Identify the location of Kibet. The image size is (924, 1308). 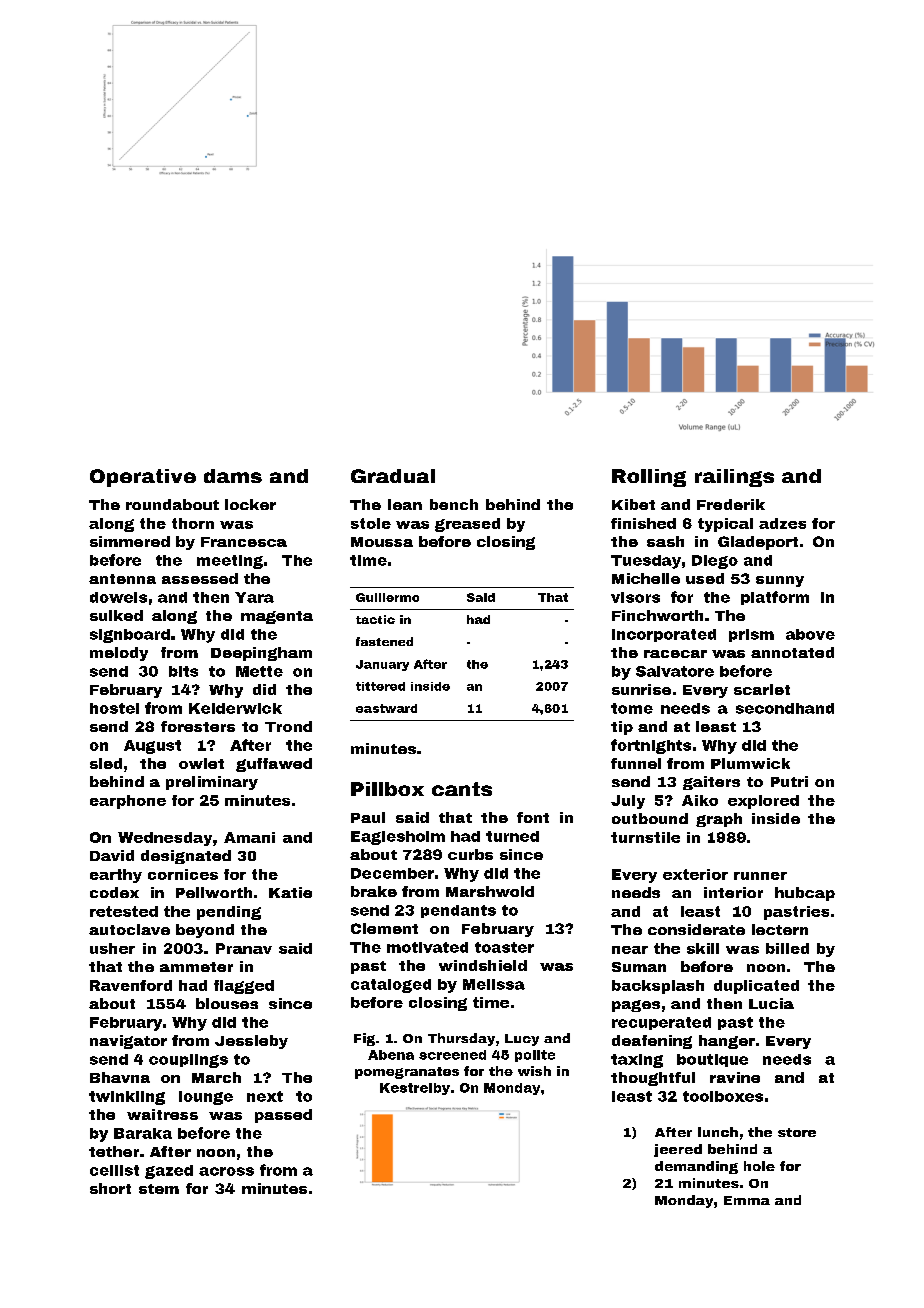
(633, 504).
